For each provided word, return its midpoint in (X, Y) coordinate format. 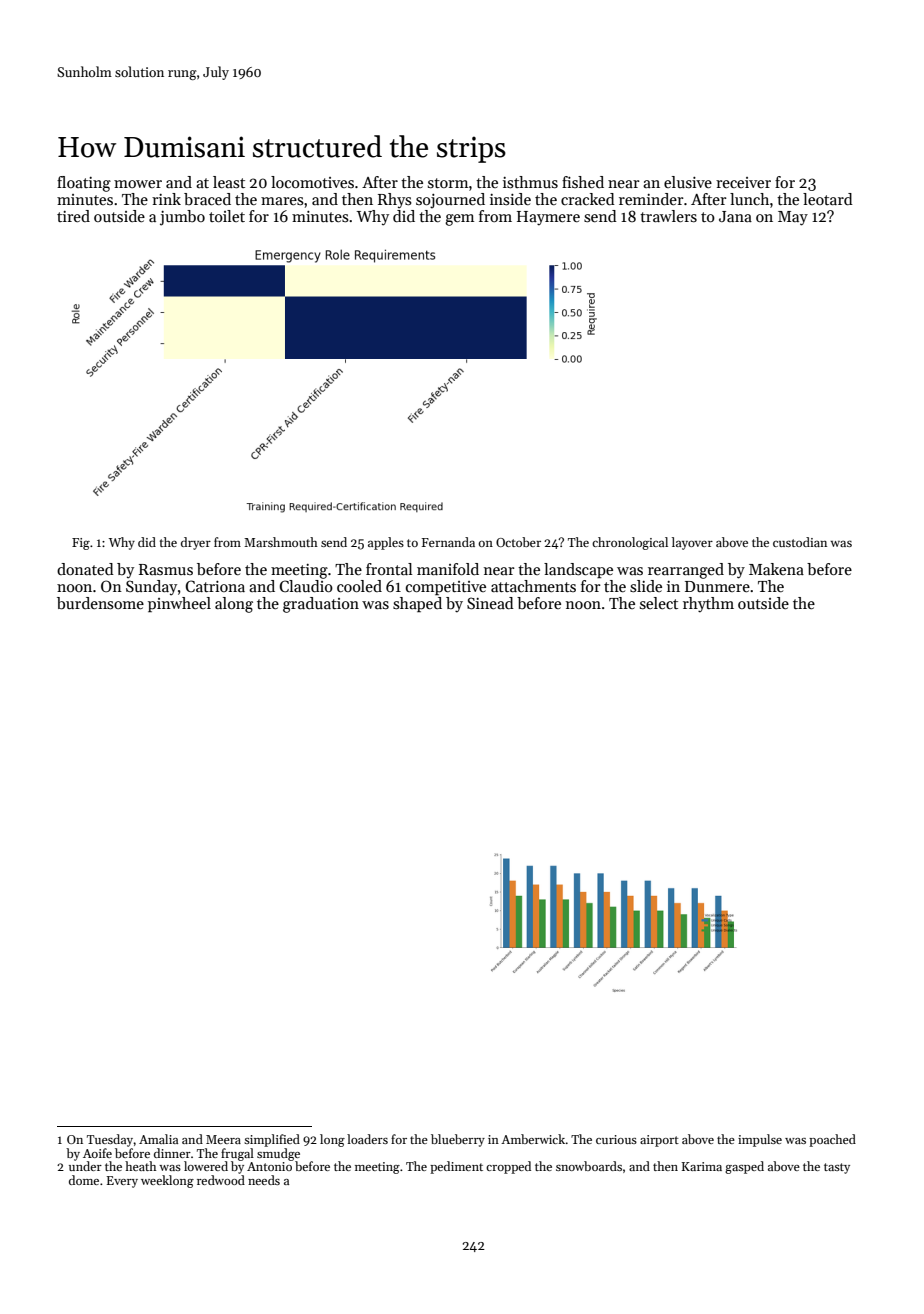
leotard (828, 199)
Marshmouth (281, 542)
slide (646, 586)
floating (84, 184)
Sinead (490, 603)
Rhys (395, 201)
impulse (760, 1140)
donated (85, 569)
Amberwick (533, 1139)
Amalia (158, 1139)
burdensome (100, 603)
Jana (735, 216)
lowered (206, 1166)
